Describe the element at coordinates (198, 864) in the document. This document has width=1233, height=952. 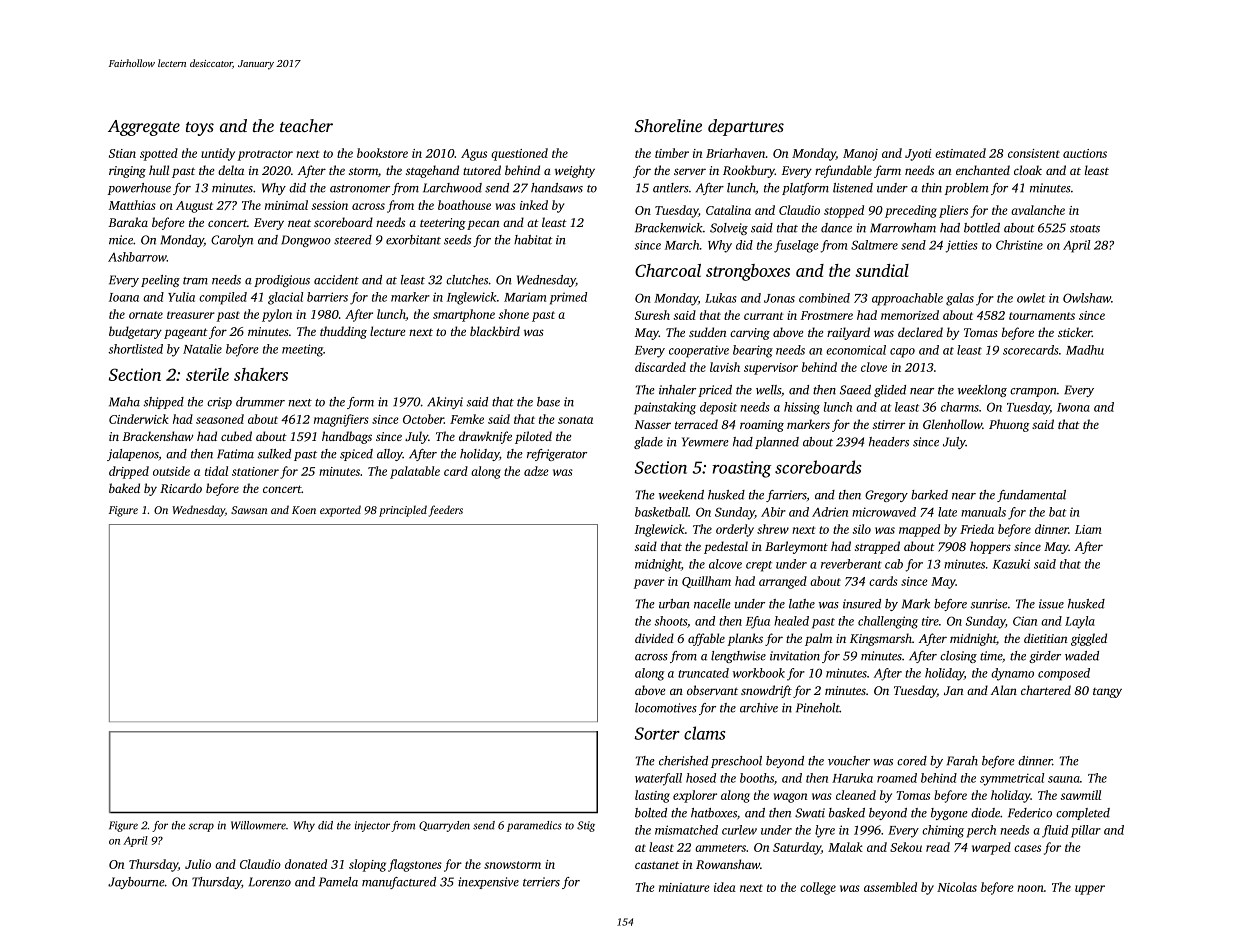
I see `Julio` at that location.
